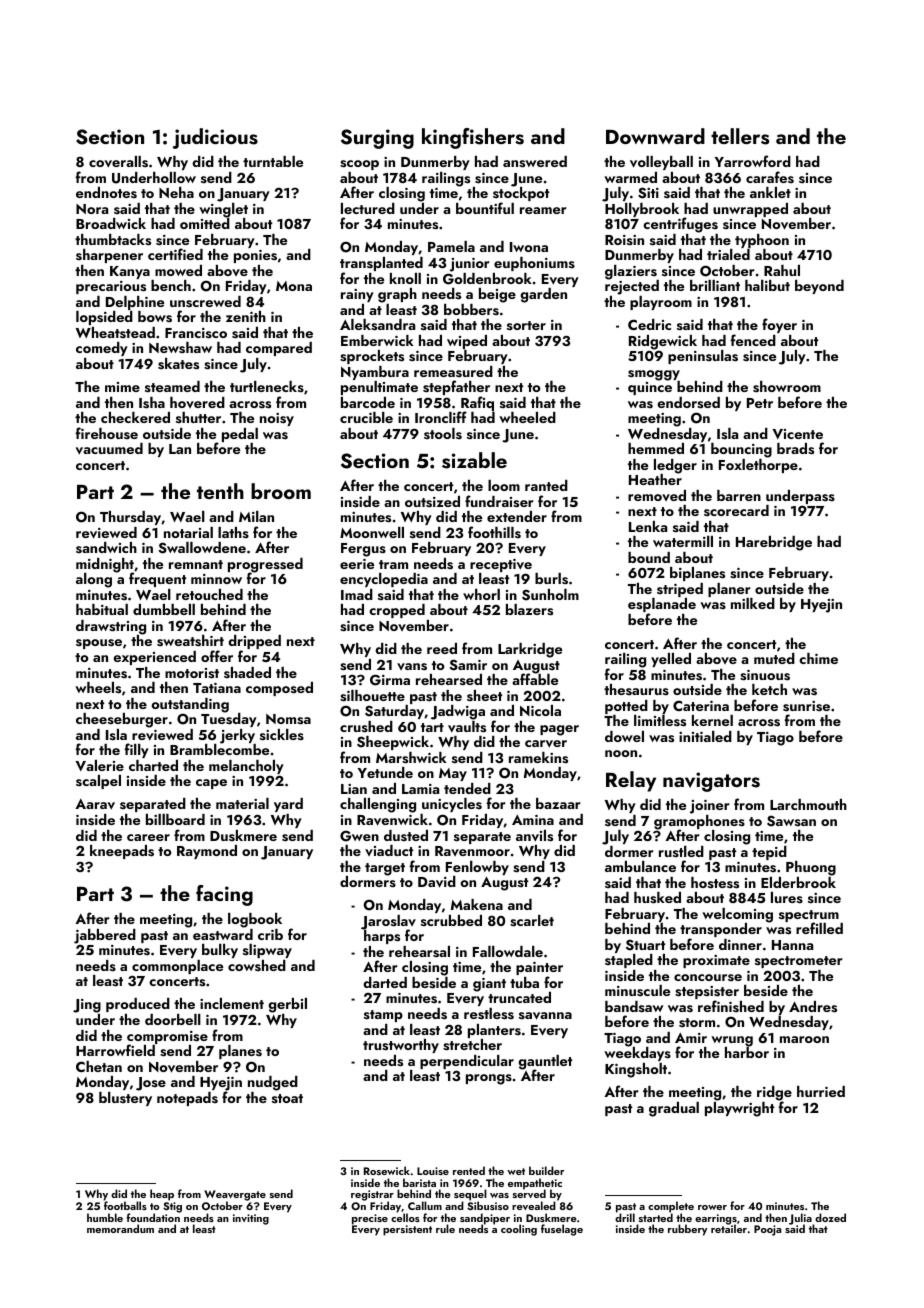 The width and height of the page is (924, 1308). What do you see at coordinates (251, 1219) in the page?
I see `inviting` at bounding box center [251, 1219].
